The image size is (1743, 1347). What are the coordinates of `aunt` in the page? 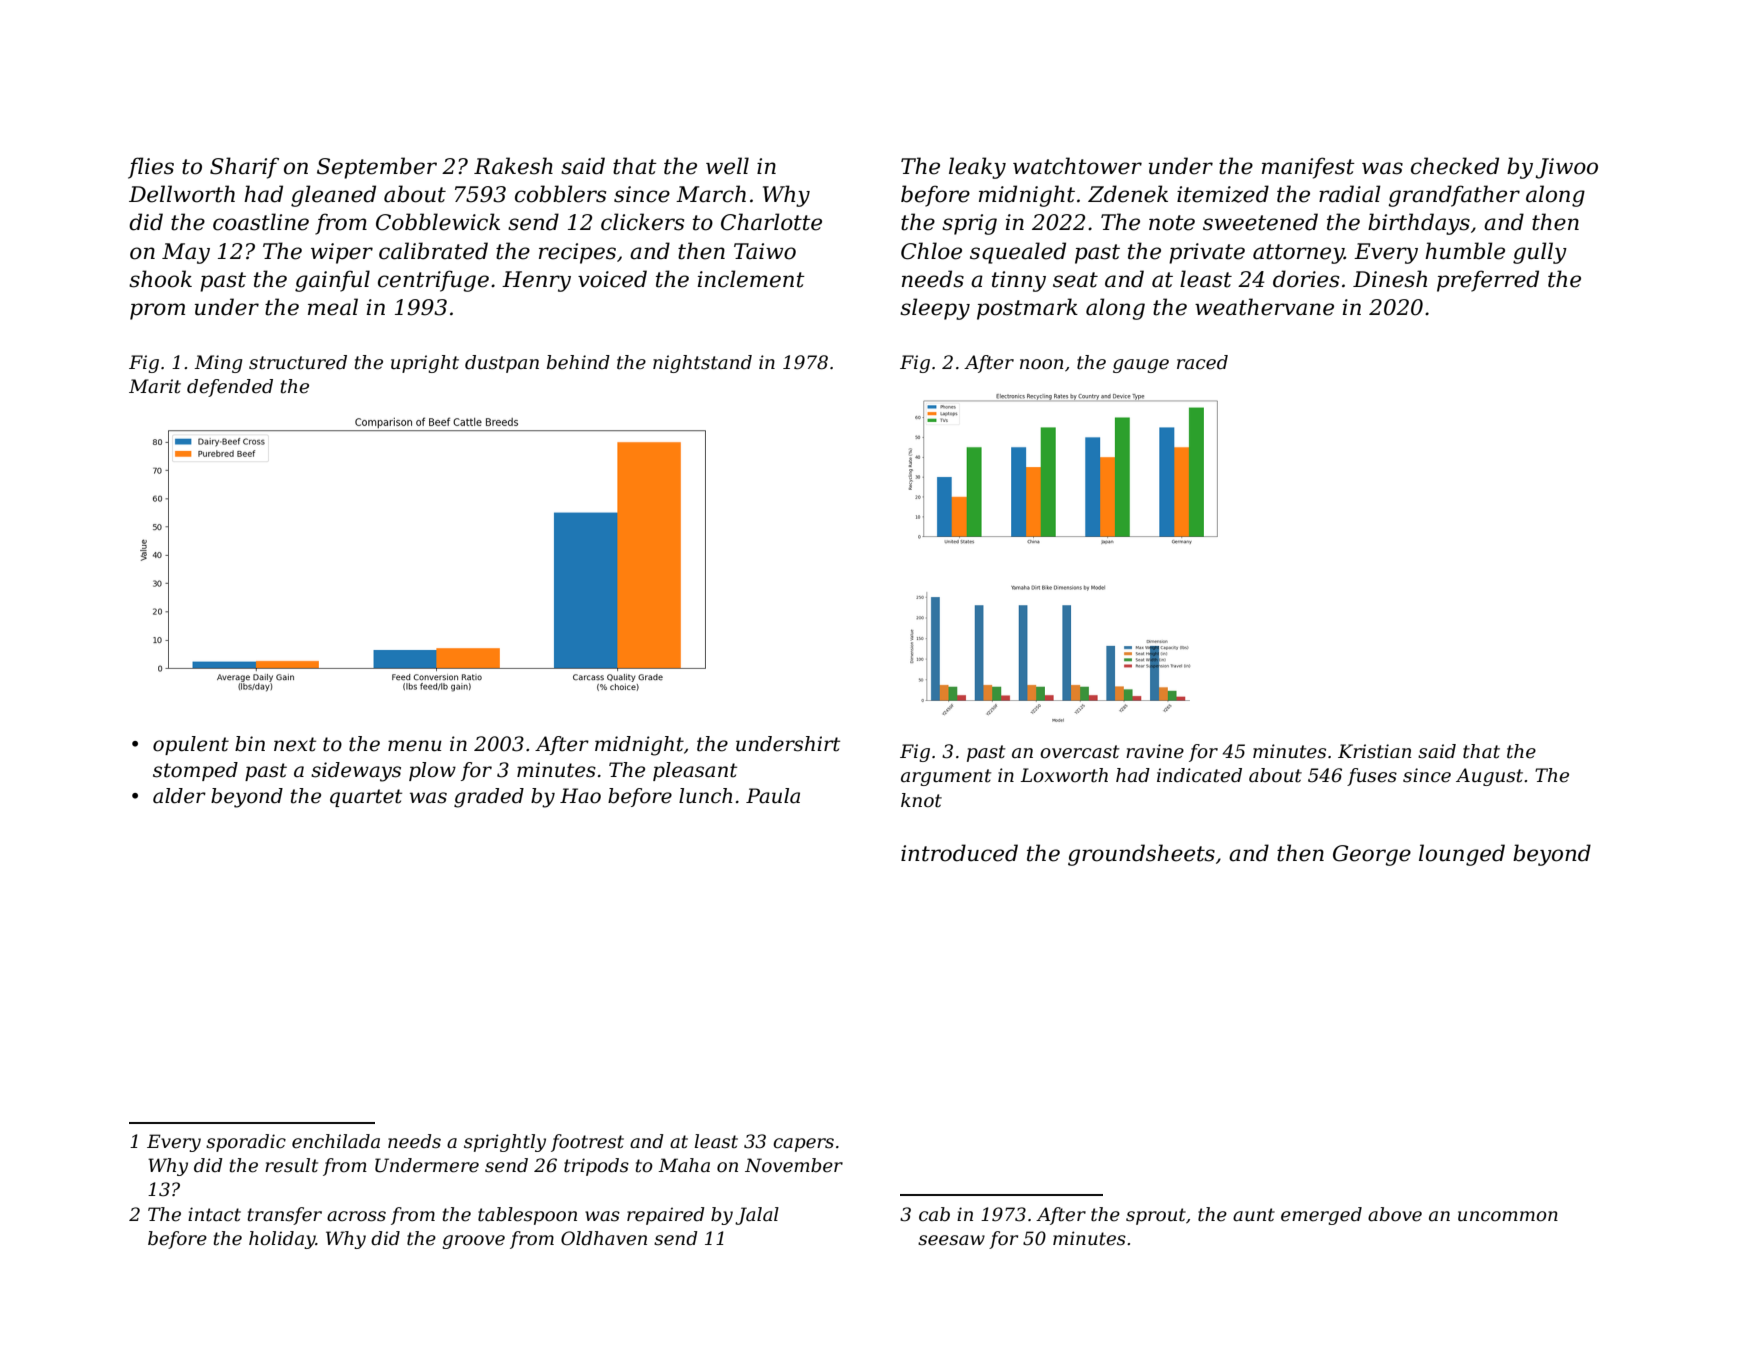 It's located at (1254, 1215).
